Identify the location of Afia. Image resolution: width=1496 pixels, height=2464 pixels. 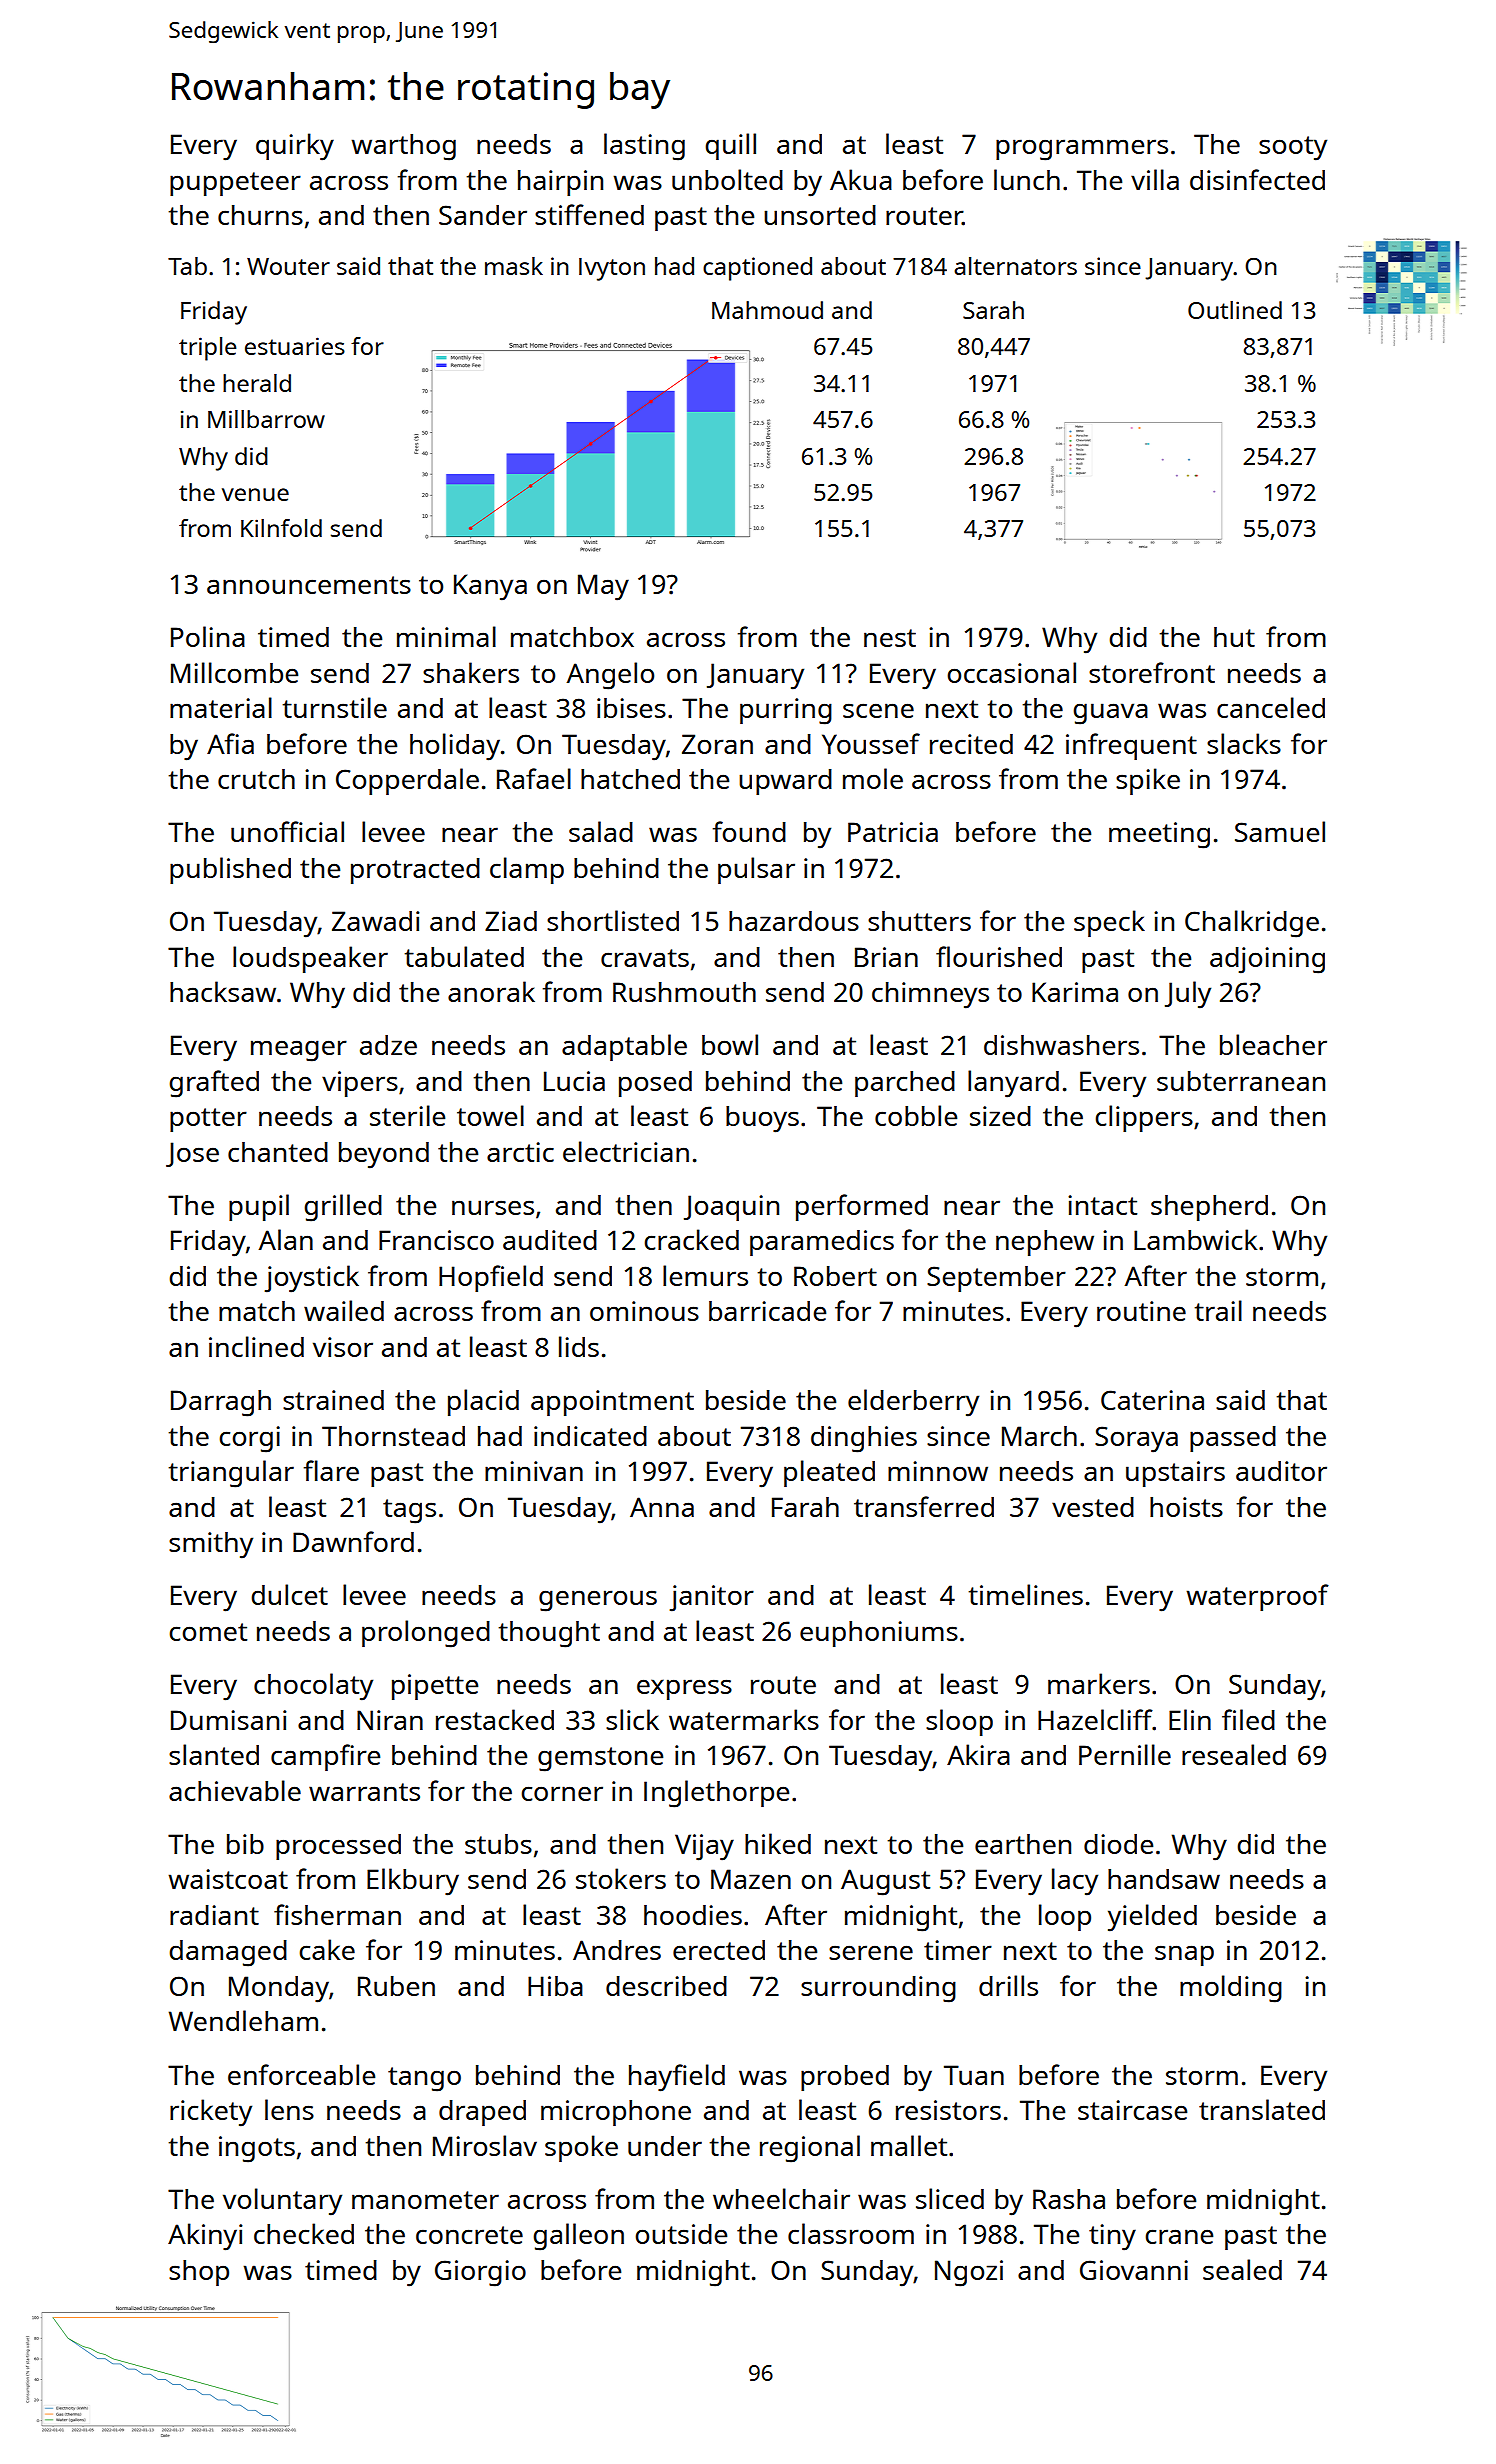
(230, 743).
